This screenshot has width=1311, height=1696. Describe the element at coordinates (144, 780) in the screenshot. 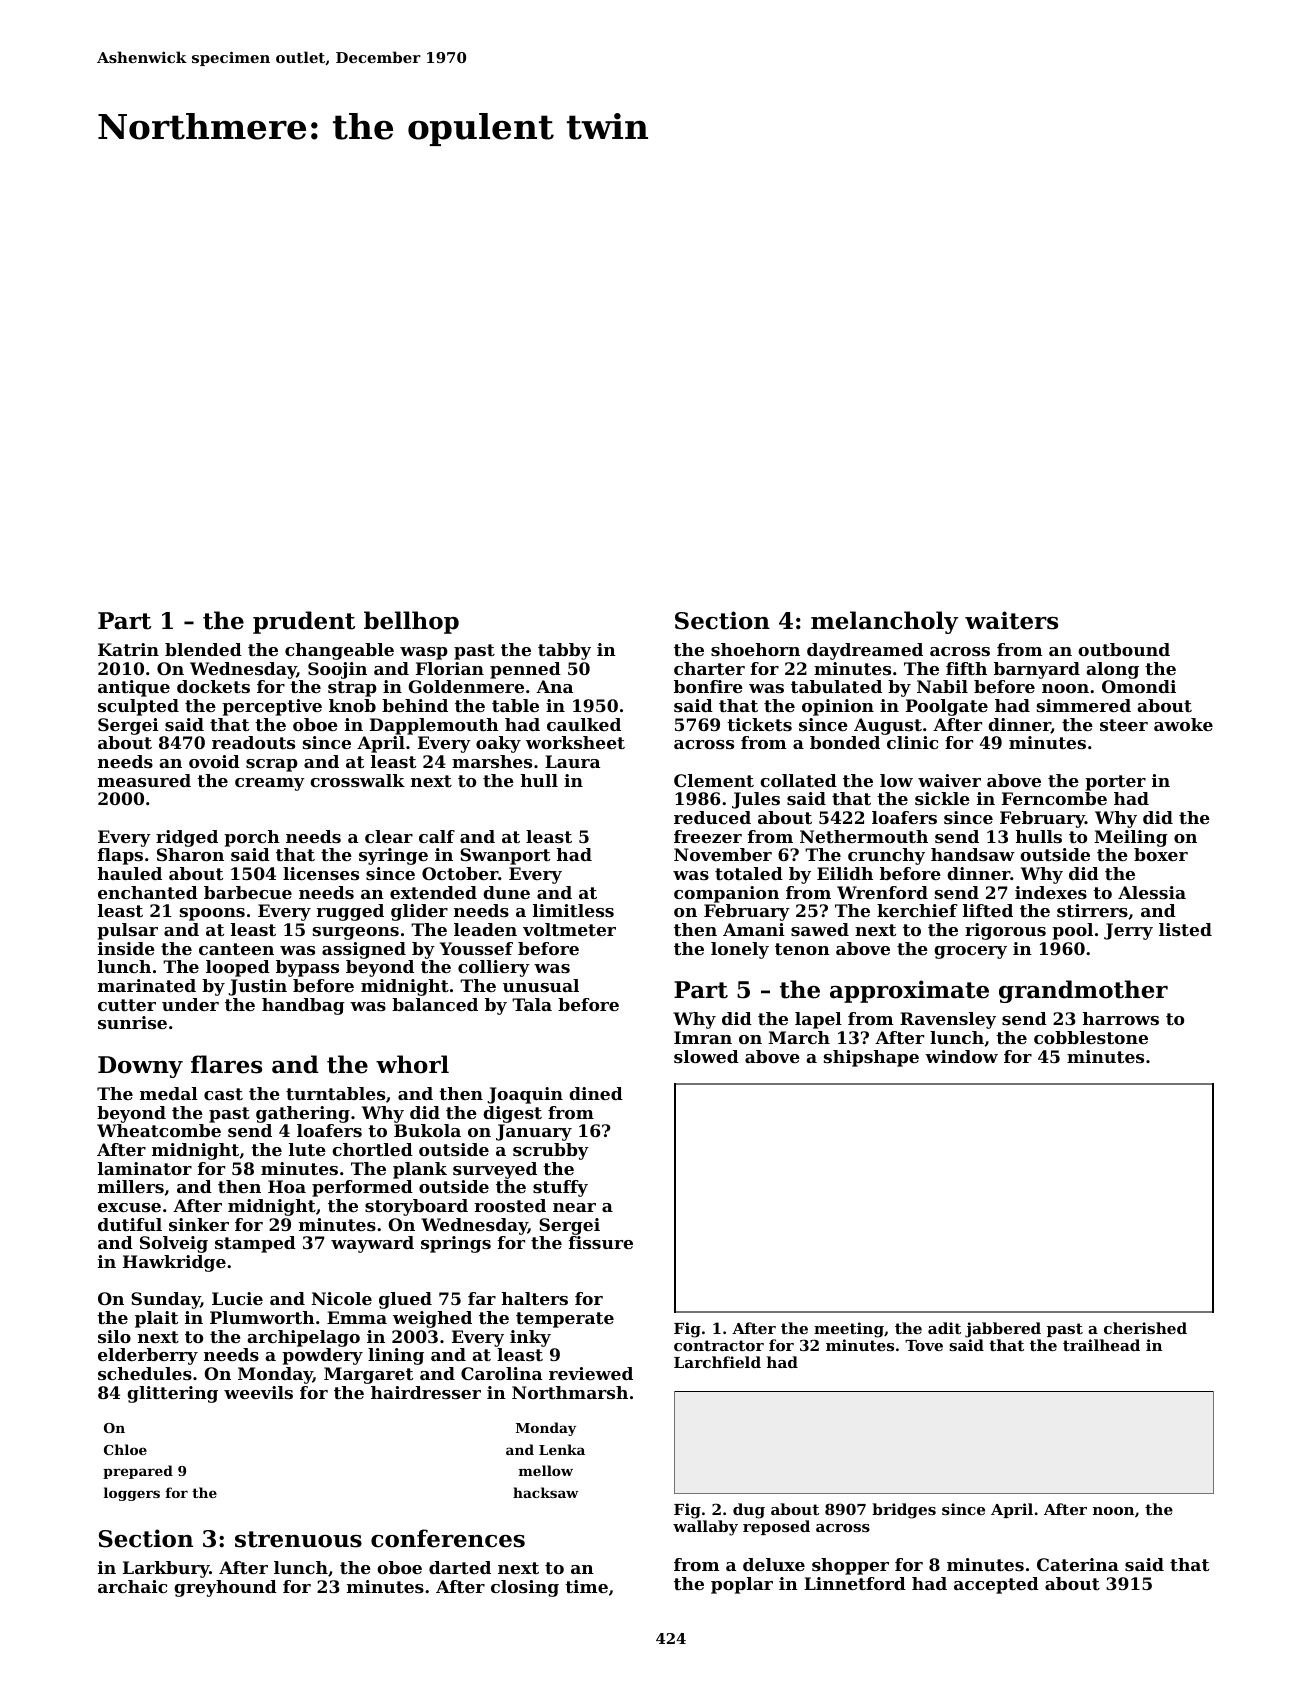

I see `measured` at that location.
